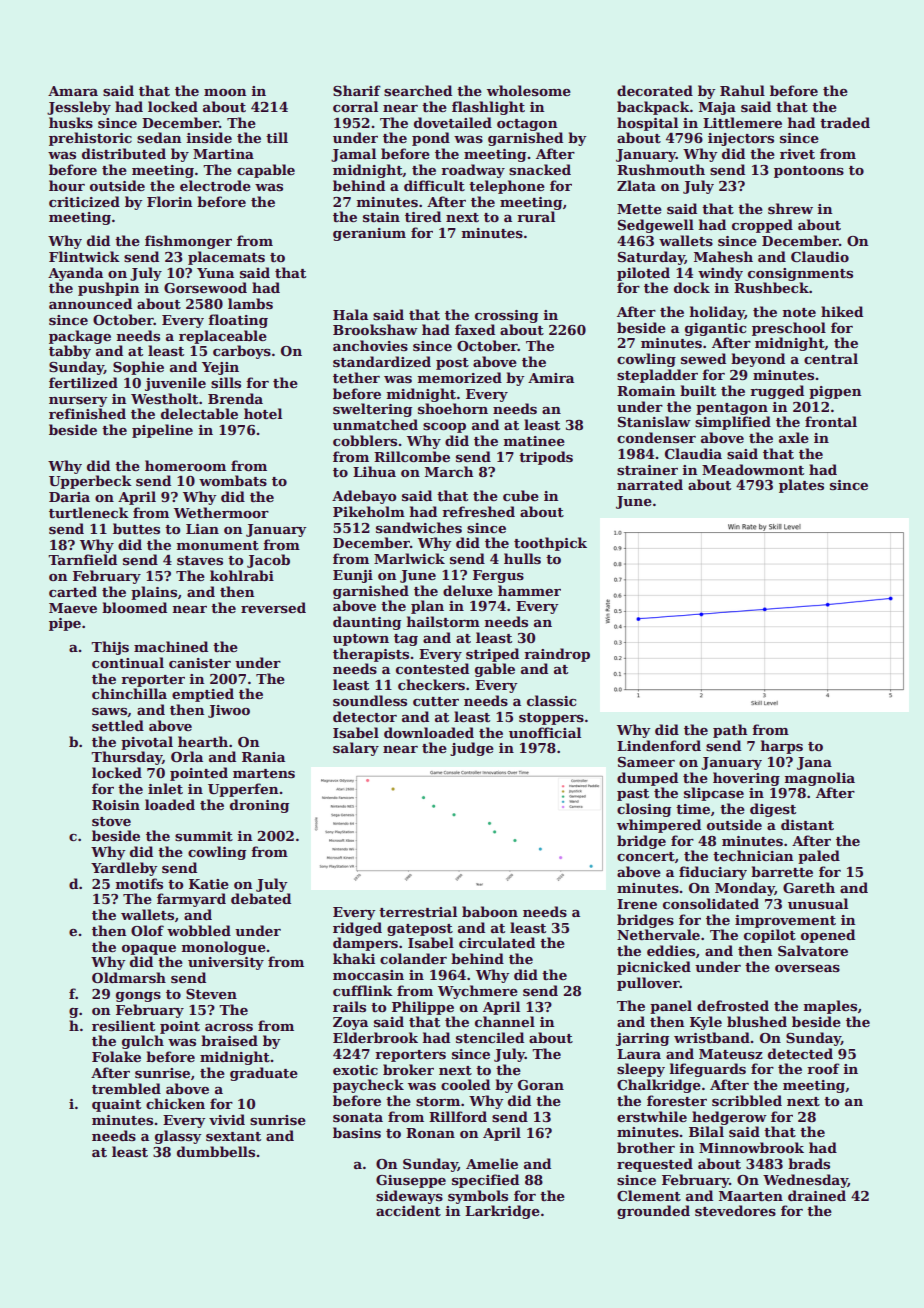 This screenshot has height=1308, width=924. What do you see at coordinates (139, 883) in the screenshot?
I see `motifs` at bounding box center [139, 883].
